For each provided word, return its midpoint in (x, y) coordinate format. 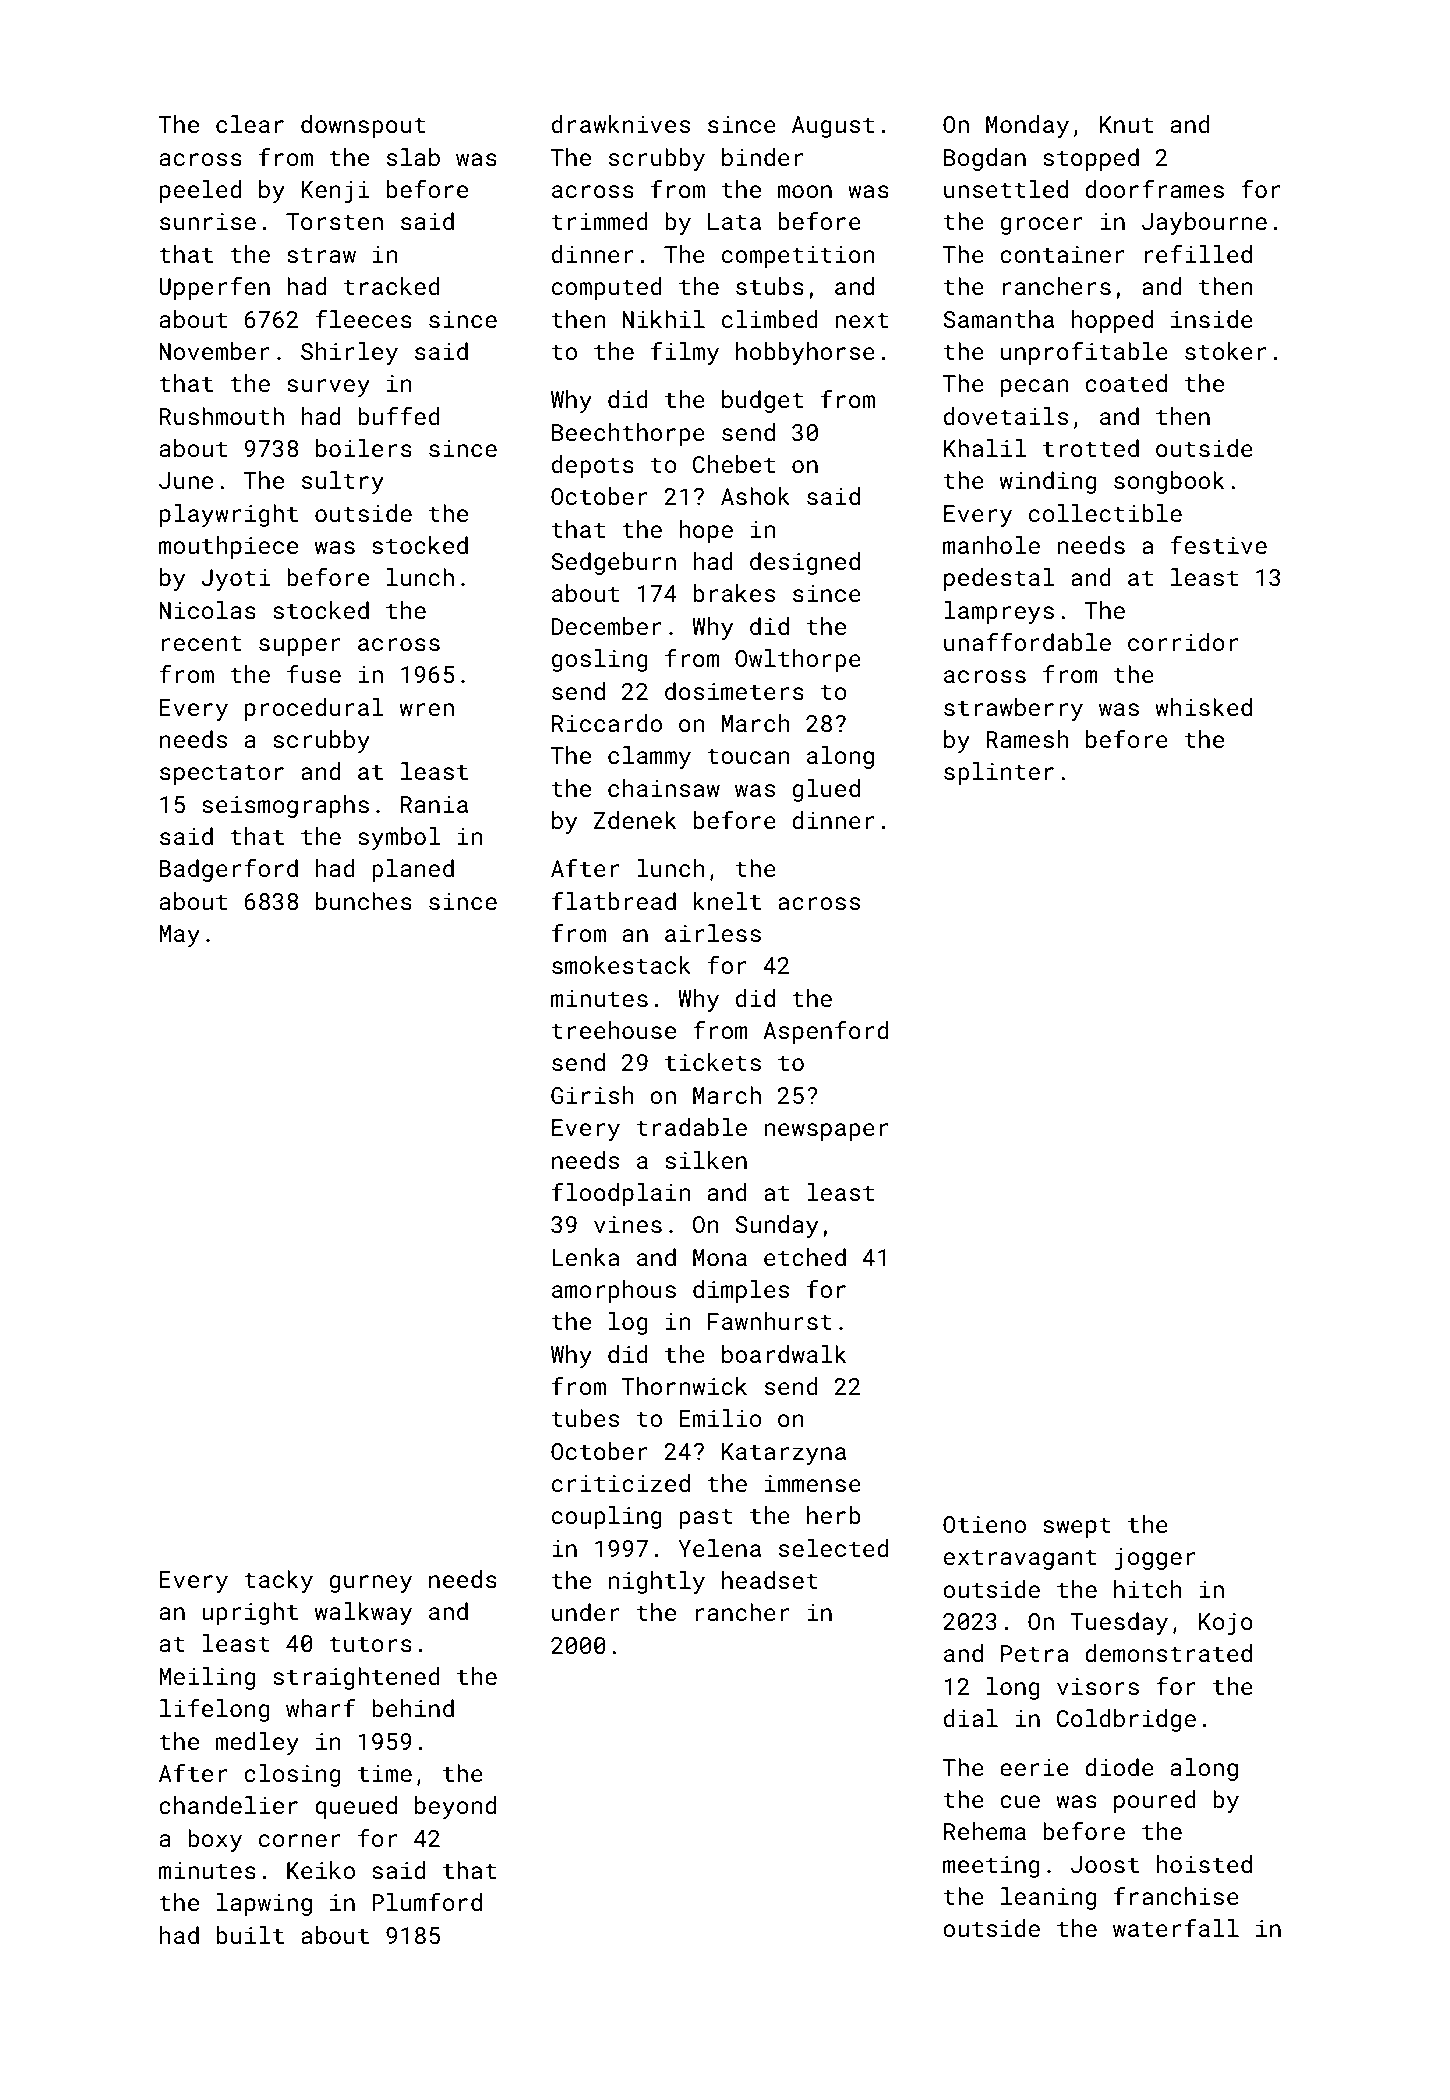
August (833, 127)
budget (762, 401)
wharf (320, 1708)
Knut (1126, 124)
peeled (200, 191)
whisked (1203, 707)
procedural (314, 709)
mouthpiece (228, 547)
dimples (741, 1291)
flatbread (614, 901)
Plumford (427, 1902)
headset (770, 1580)
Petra (1034, 1653)
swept (1077, 1527)
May (179, 936)
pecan (1034, 388)
